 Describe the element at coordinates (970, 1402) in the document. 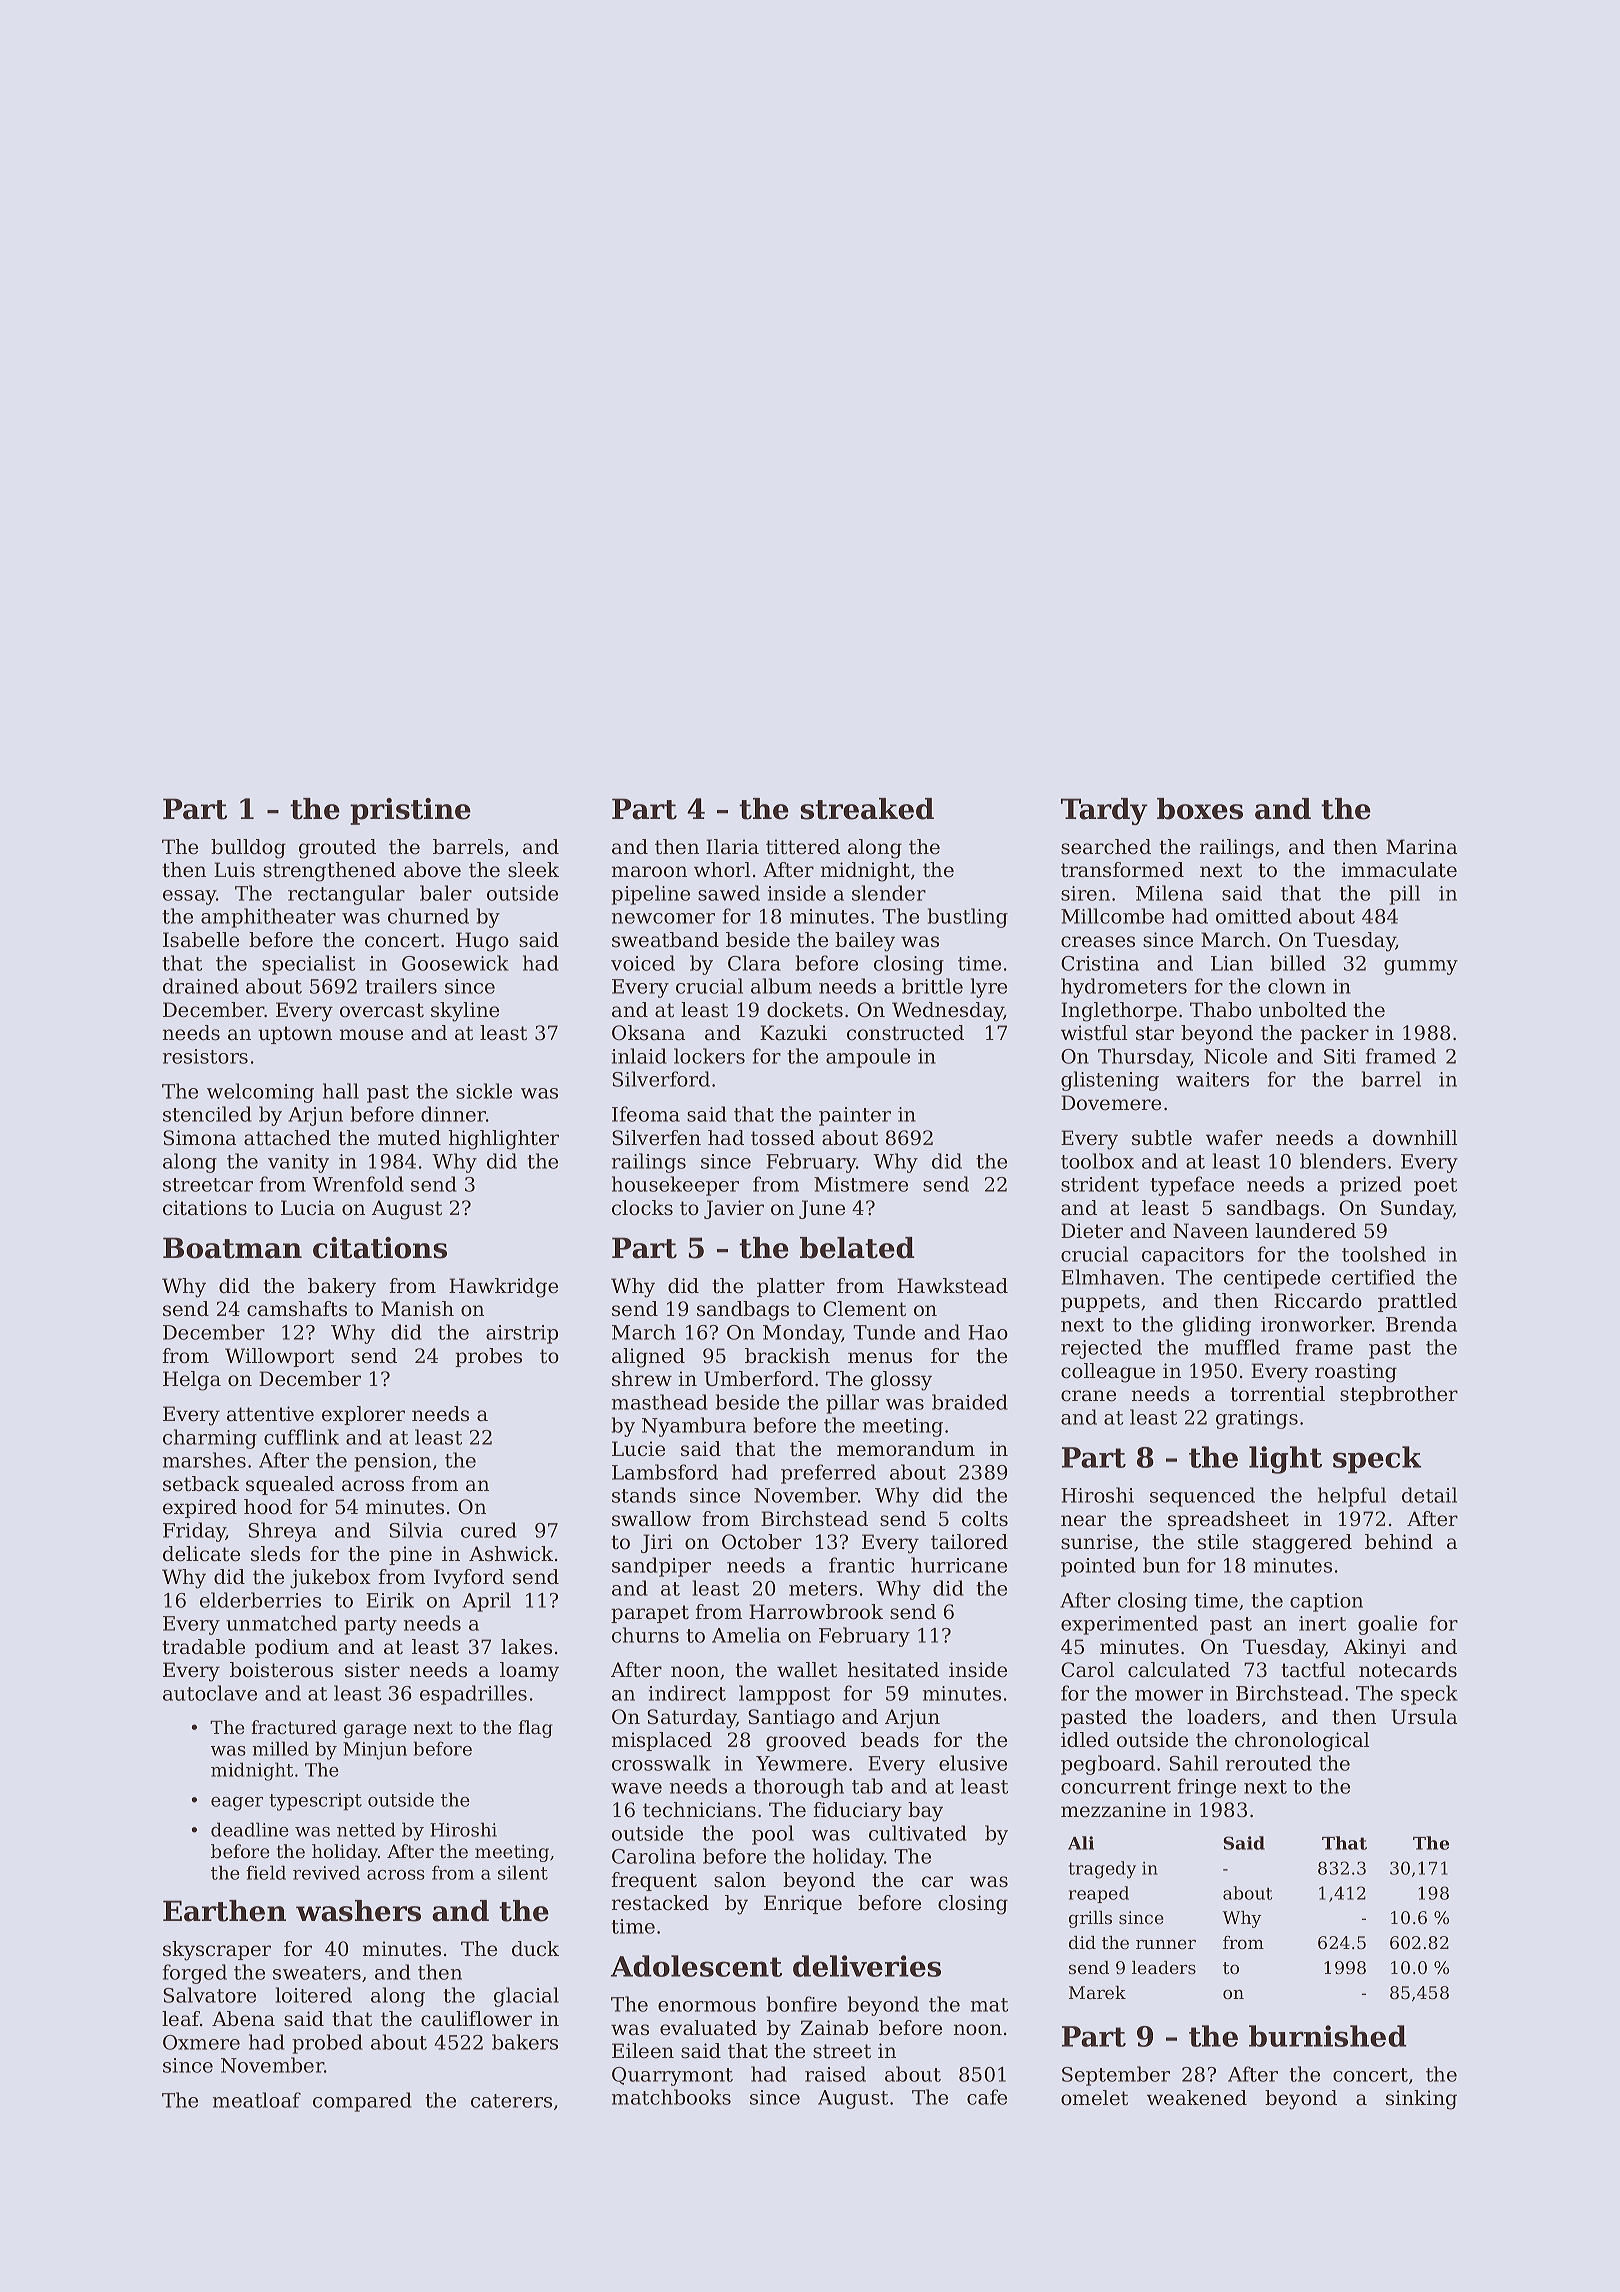

I see `braided` at that location.
